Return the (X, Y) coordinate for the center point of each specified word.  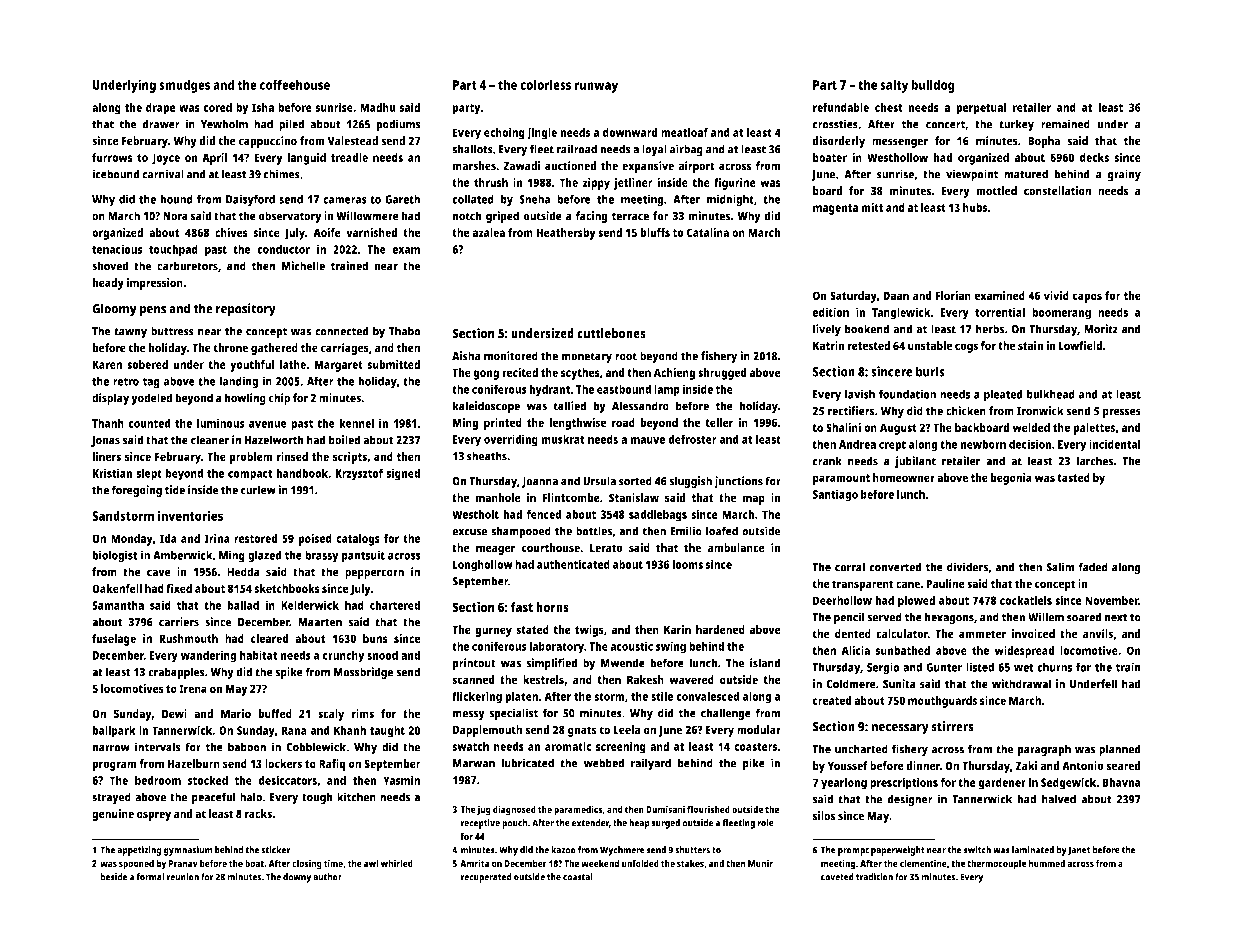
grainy (1124, 175)
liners (106, 456)
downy (297, 878)
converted (895, 567)
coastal (578, 877)
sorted (635, 481)
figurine (735, 184)
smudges (184, 86)
